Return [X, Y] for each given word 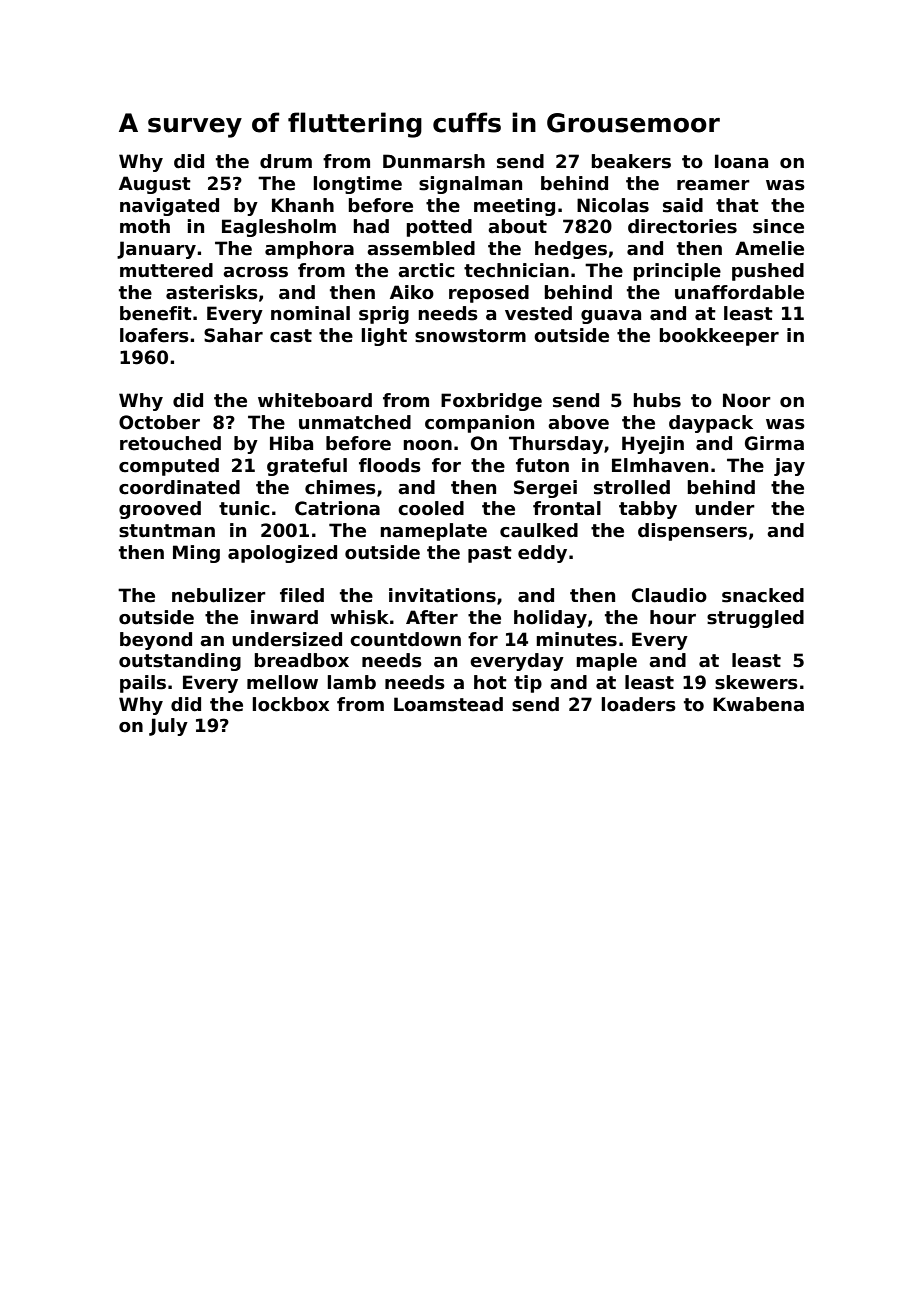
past [490, 554]
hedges [571, 250]
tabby [648, 510]
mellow [282, 682]
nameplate [433, 532]
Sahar [233, 335]
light [384, 337]
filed [302, 595]
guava [611, 317]
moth [145, 226]
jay [789, 467]
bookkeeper [719, 337]
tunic [244, 508]
